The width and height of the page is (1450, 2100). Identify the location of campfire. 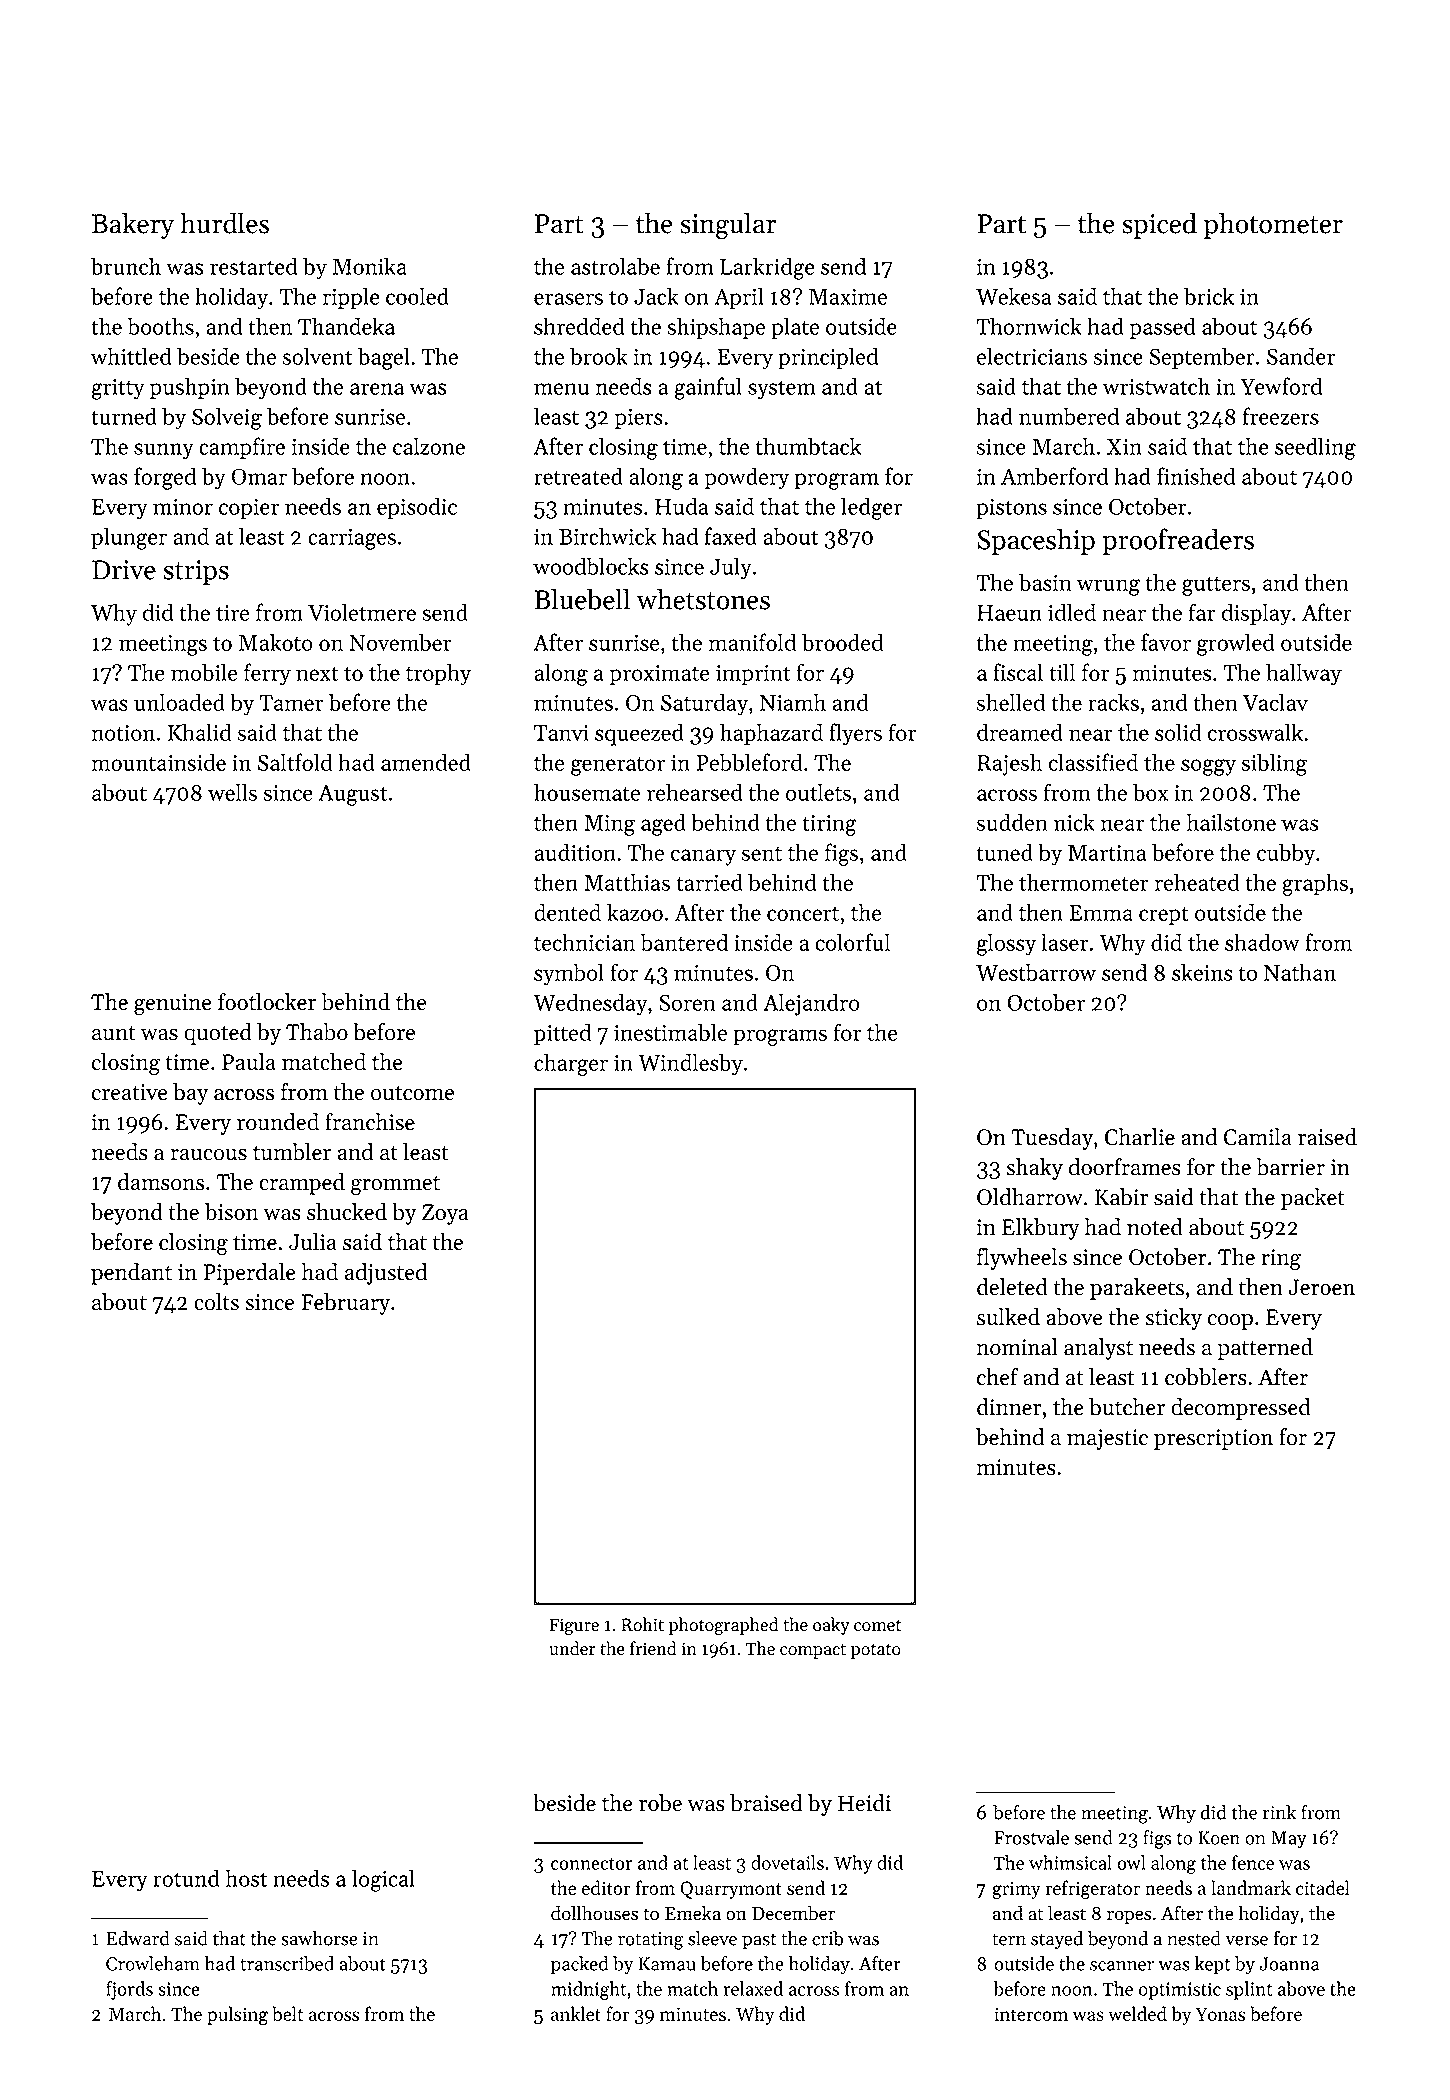
(242, 448).
